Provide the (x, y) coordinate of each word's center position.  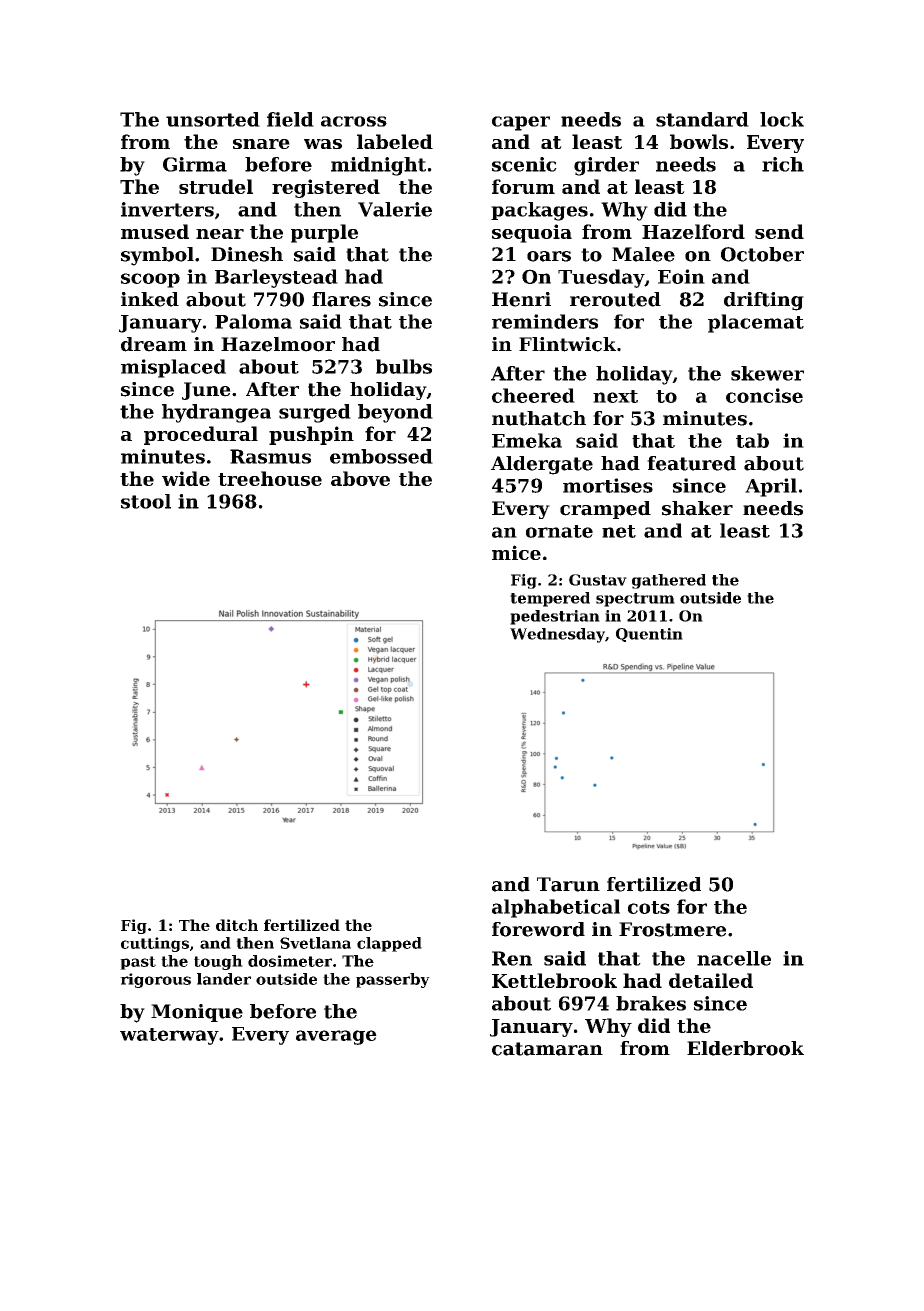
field (290, 119)
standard (702, 119)
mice (516, 552)
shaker (697, 508)
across (354, 121)
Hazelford (693, 231)
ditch (237, 925)
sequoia (532, 233)
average (336, 1037)
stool (146, 501)
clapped (389, 944)
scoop (150, 280)
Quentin (649, 635)
